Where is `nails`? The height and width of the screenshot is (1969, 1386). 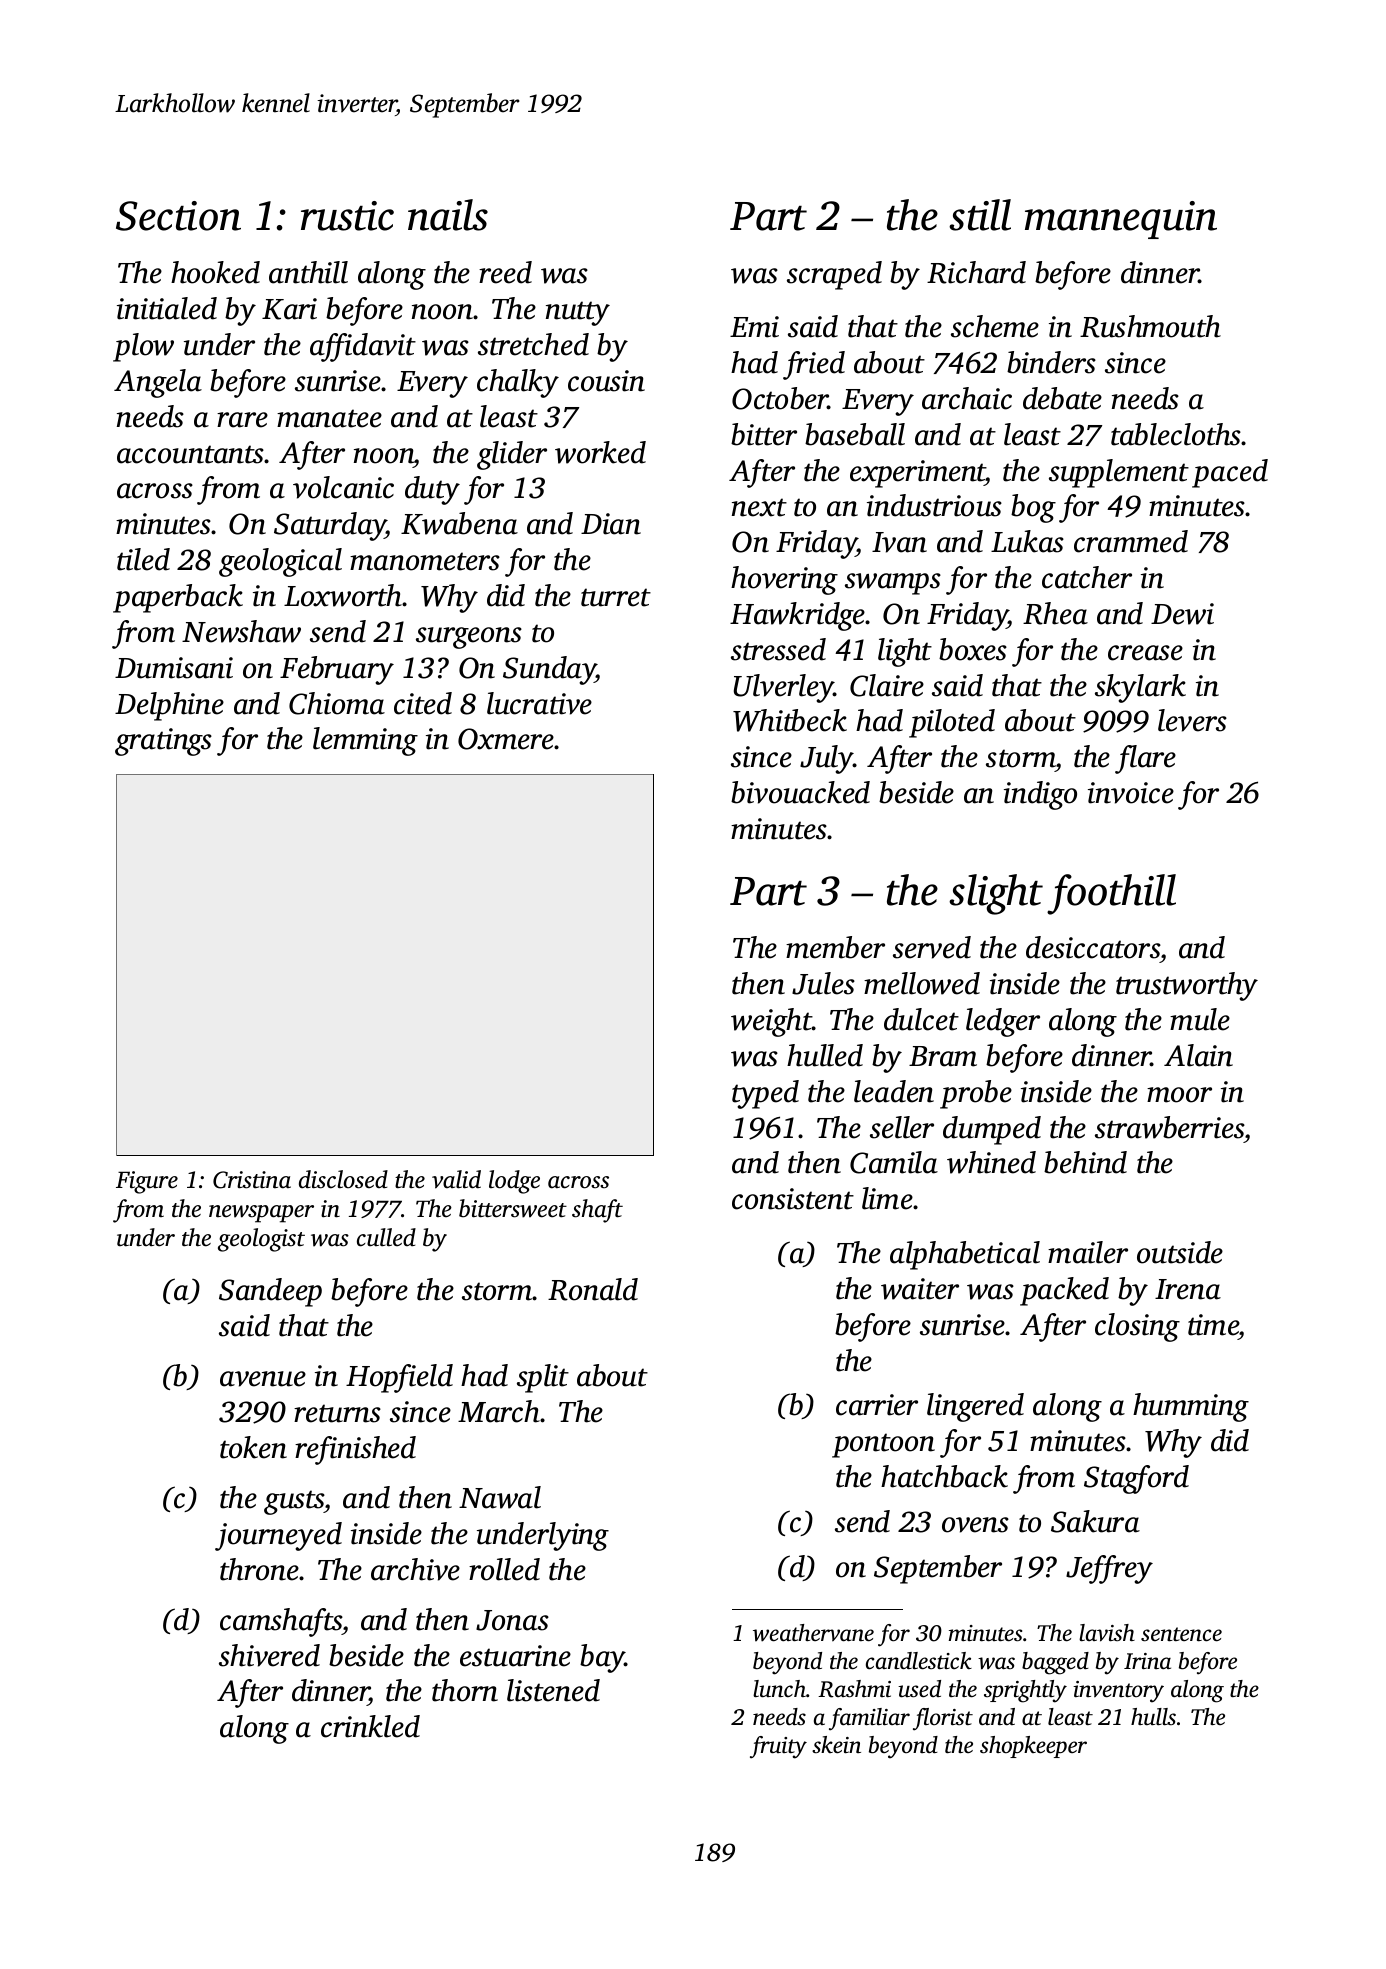 nails is located at coordinates (448, 215).
